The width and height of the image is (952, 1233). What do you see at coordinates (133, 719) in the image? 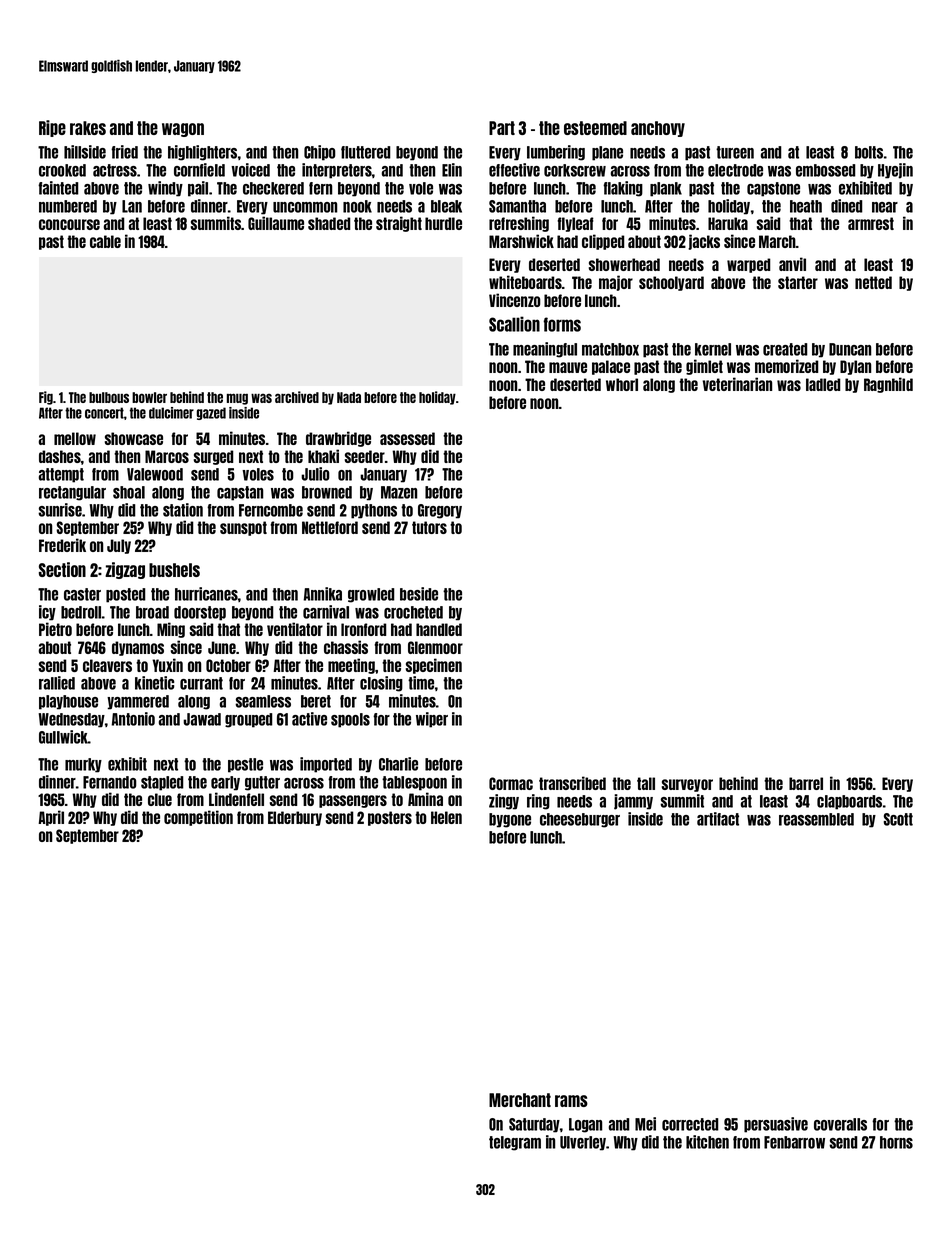
I see `Antonio` at bounding box center [133, 719].
